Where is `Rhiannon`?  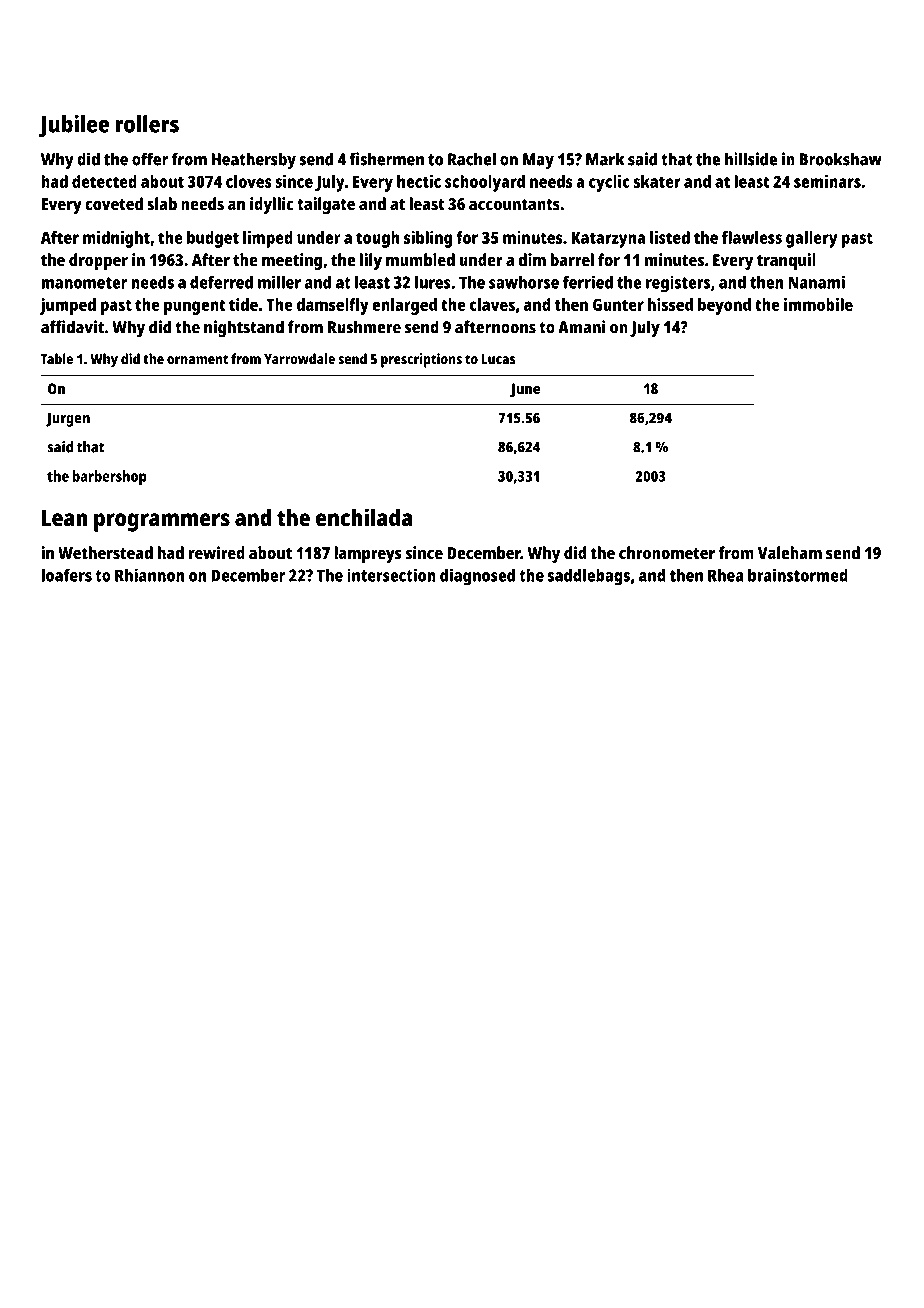
Rhiannon is located at coordinates (150, 575).
